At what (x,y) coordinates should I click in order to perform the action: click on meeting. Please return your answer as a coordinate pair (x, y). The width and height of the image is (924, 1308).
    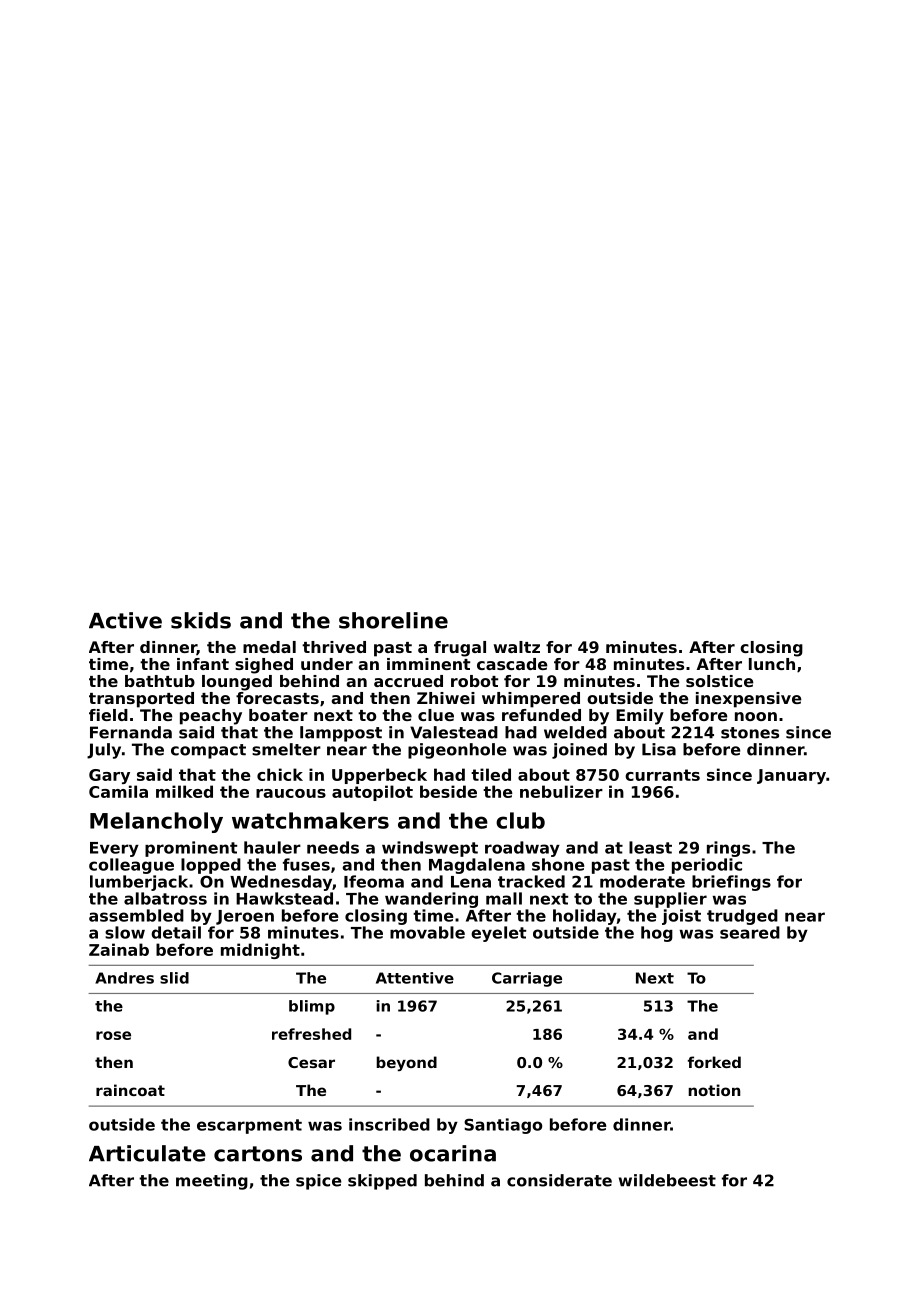
    Looking at the image, I should click on (212, 1182).
